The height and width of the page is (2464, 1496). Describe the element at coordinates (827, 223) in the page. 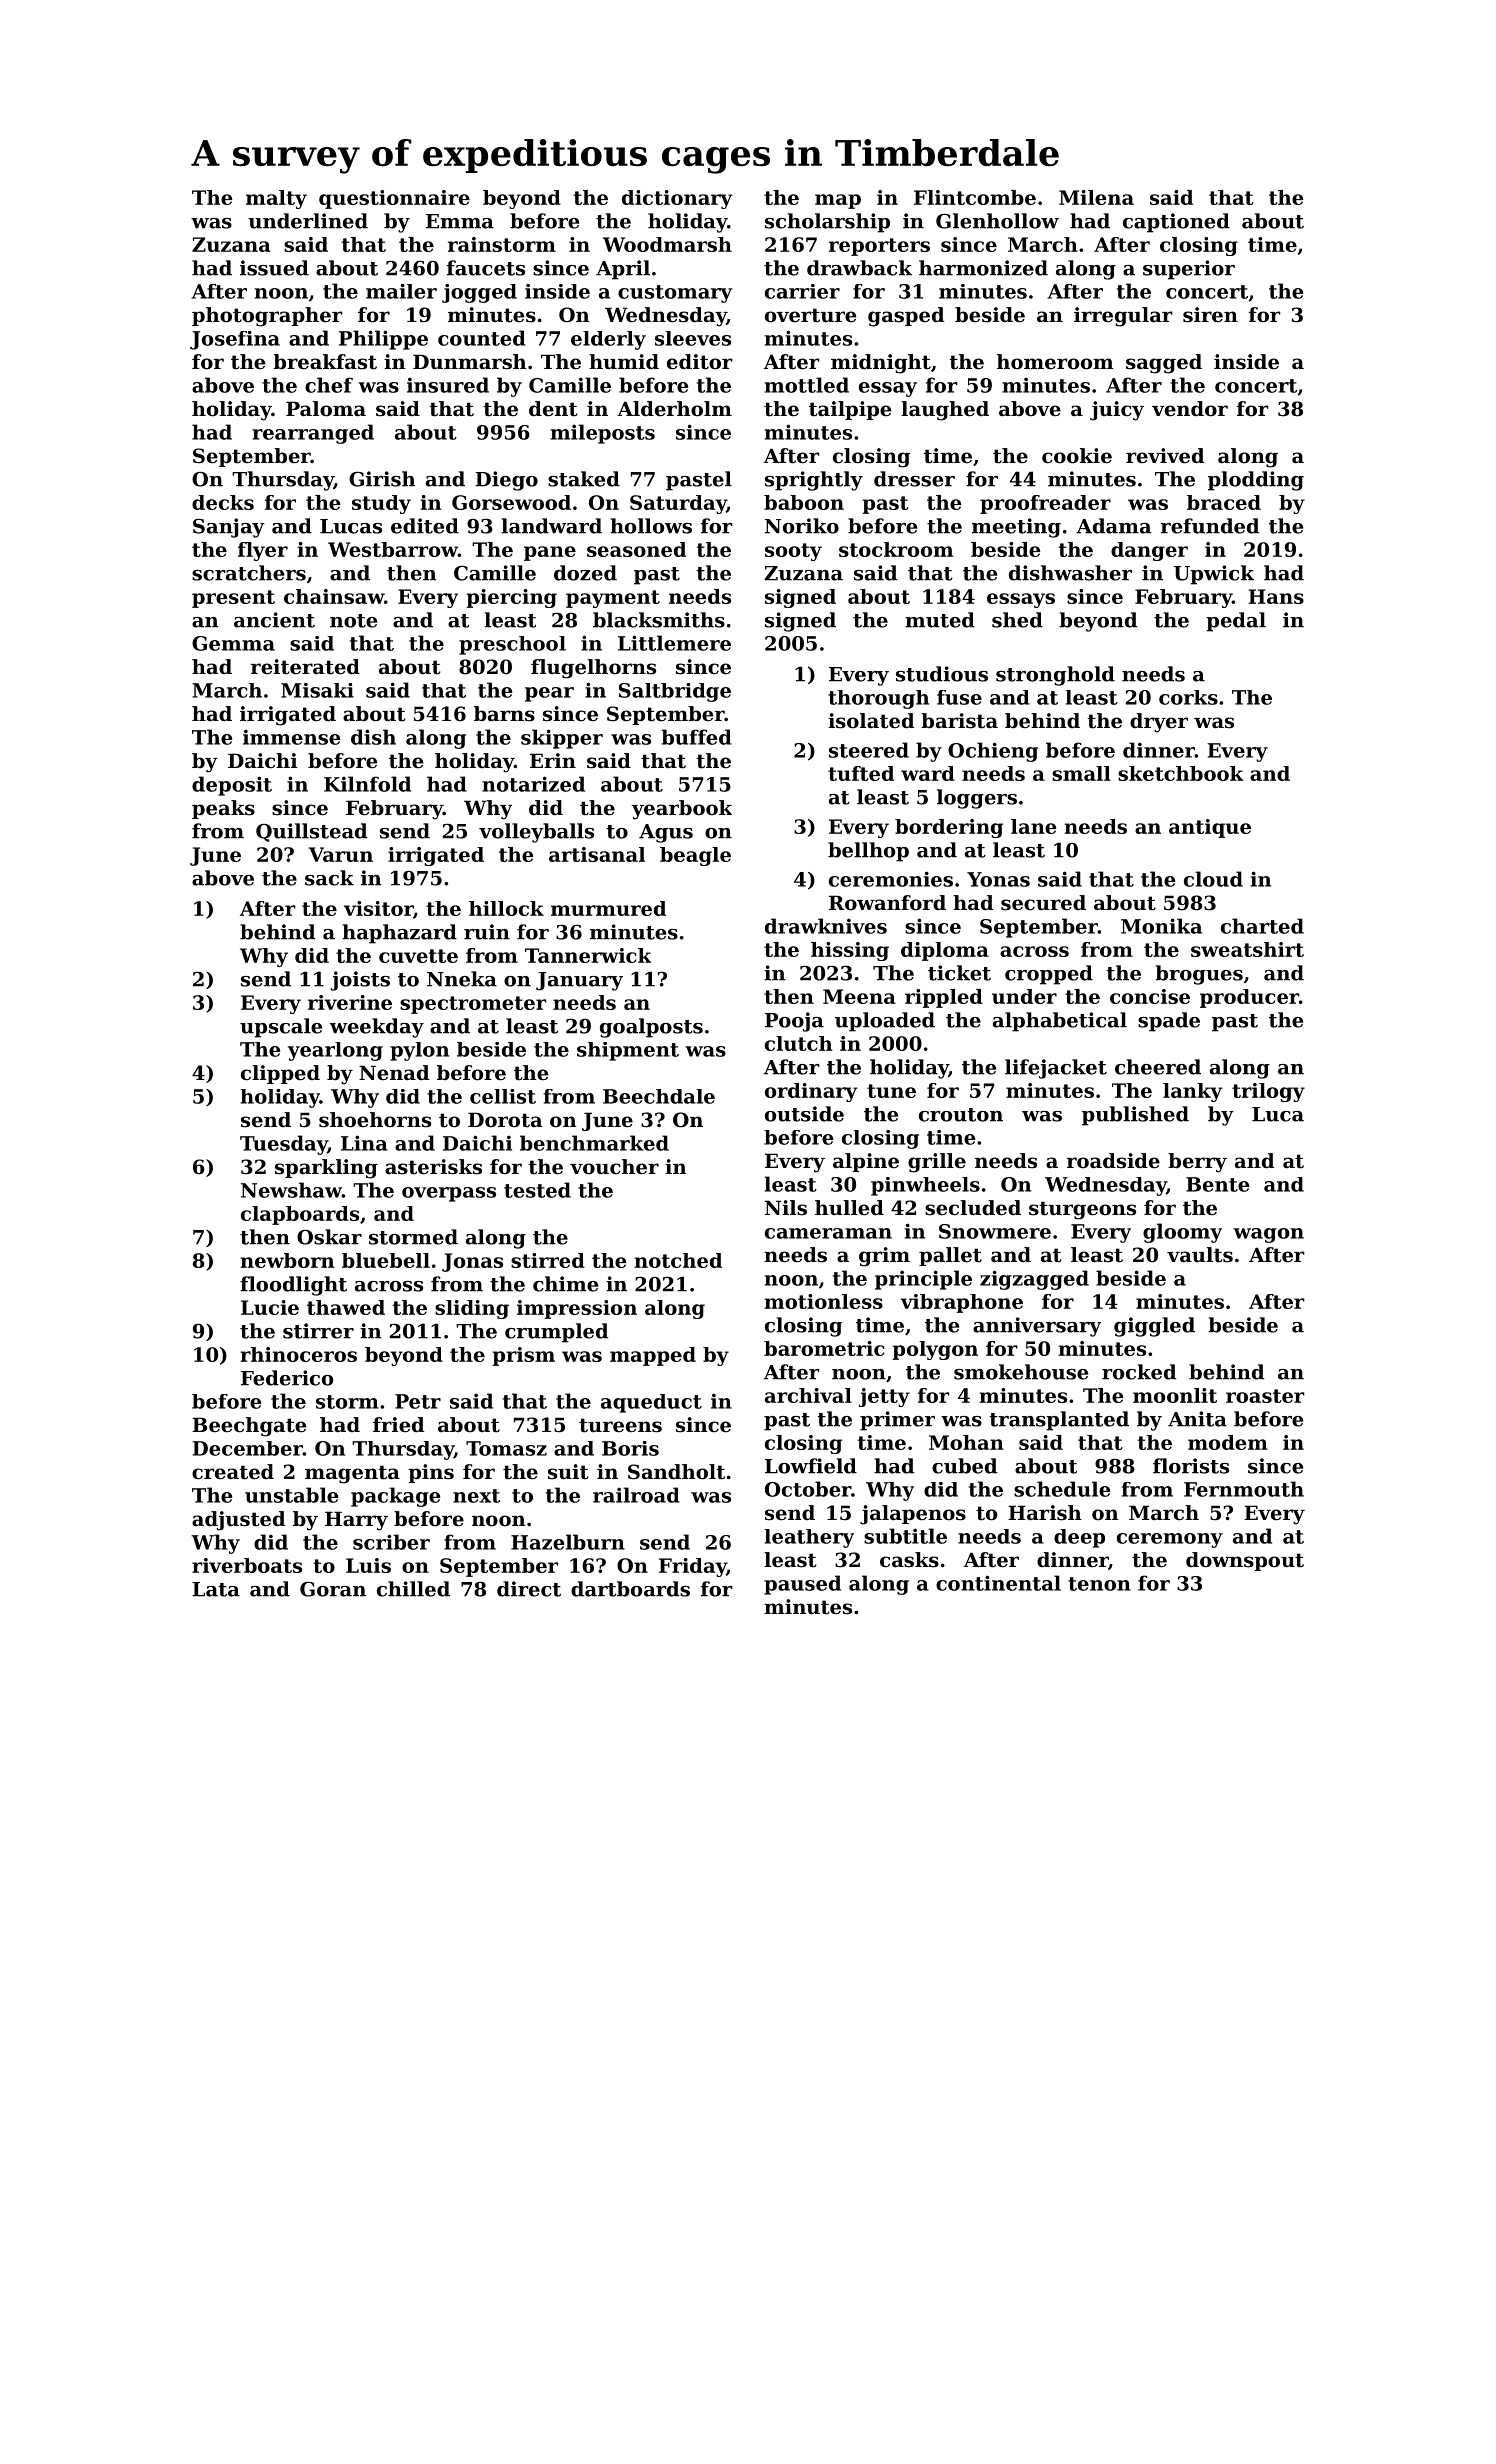

I see `scholarship` at that location.
